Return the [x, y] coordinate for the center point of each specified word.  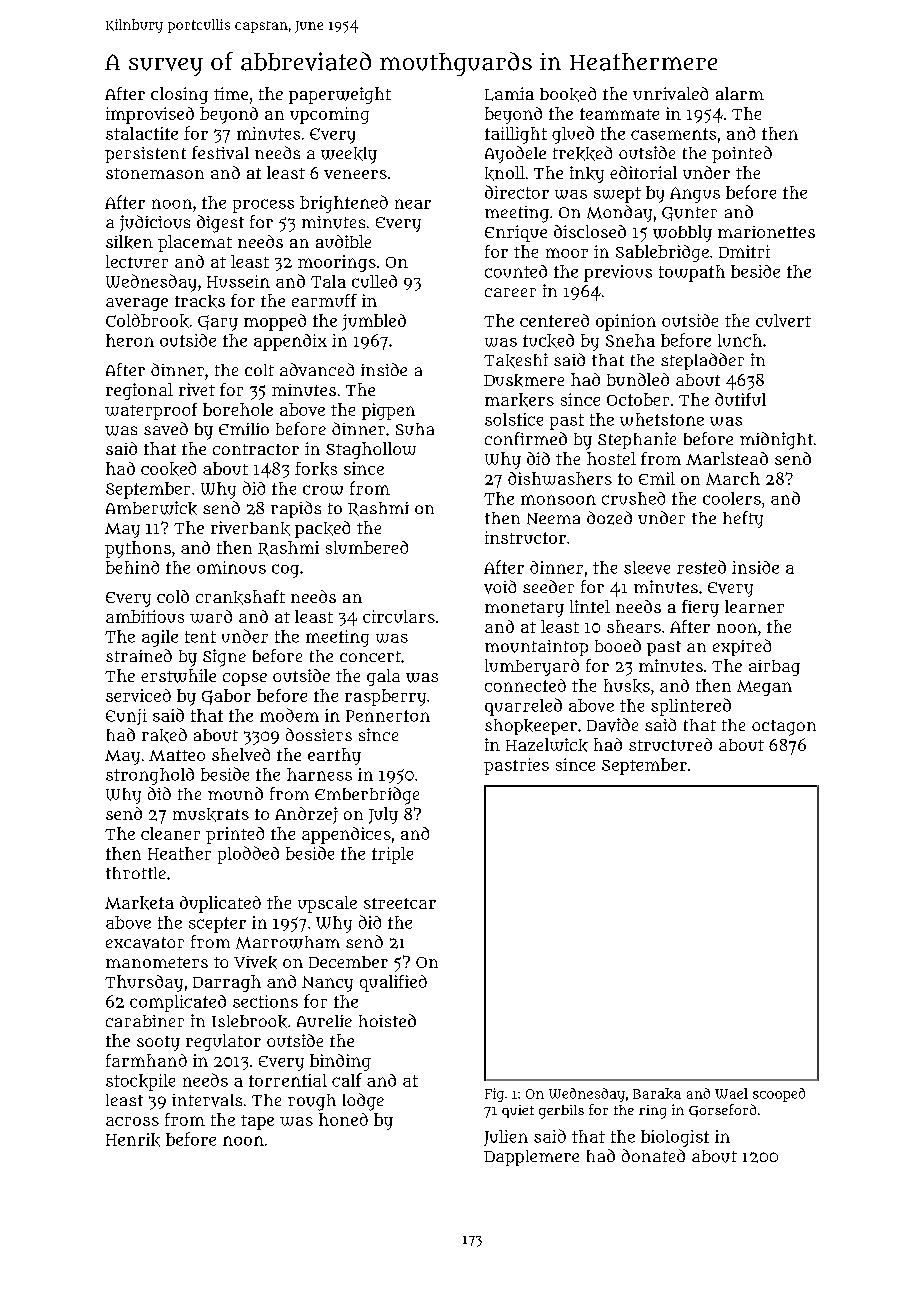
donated [653, 1155]
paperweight [340, 95]
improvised [150, 115]
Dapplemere [531, 1158]
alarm [740, 93]
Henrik [133, 1140]
